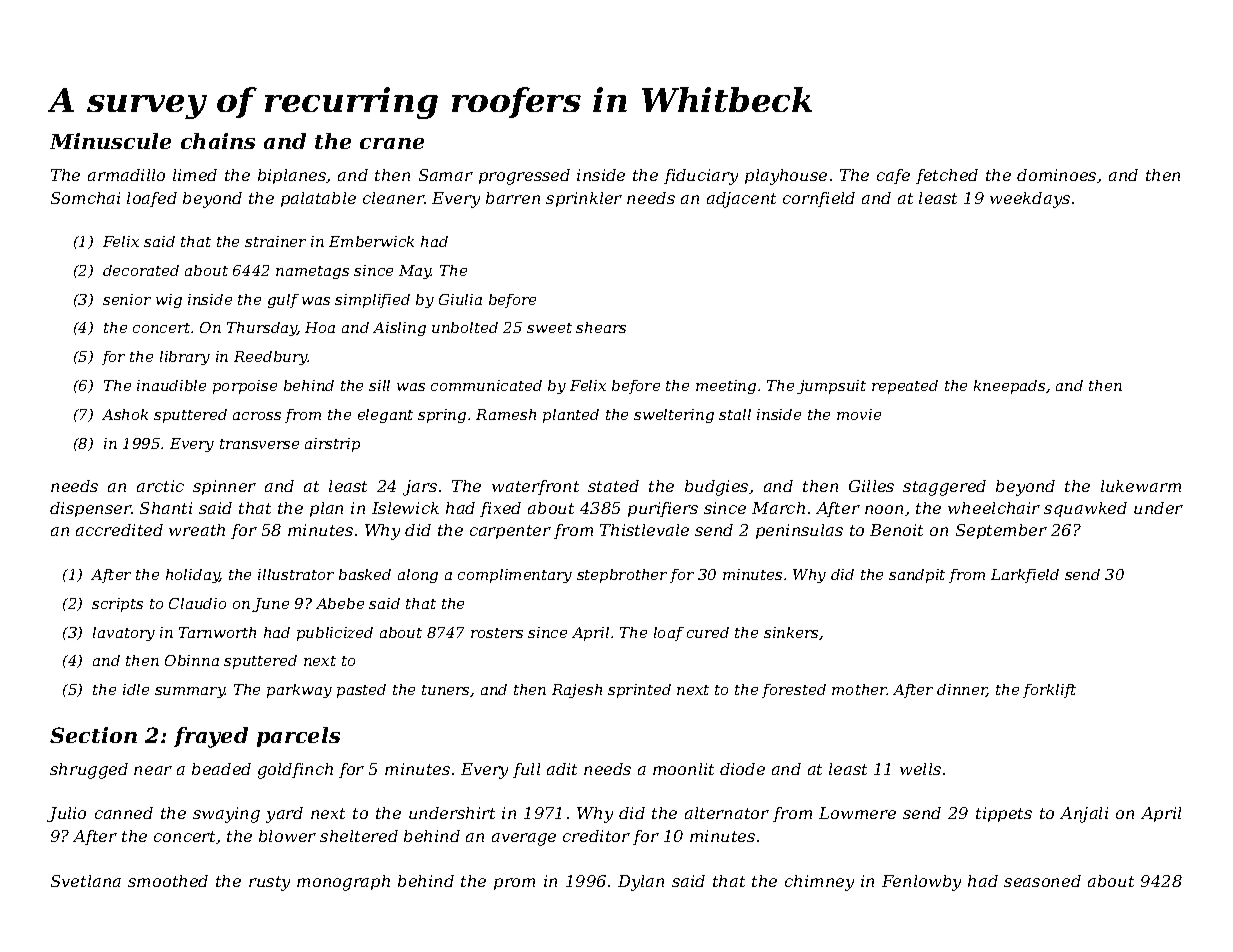 This screenshot has height=952, width=1233. I want to click on crane, so click(392, 143).
